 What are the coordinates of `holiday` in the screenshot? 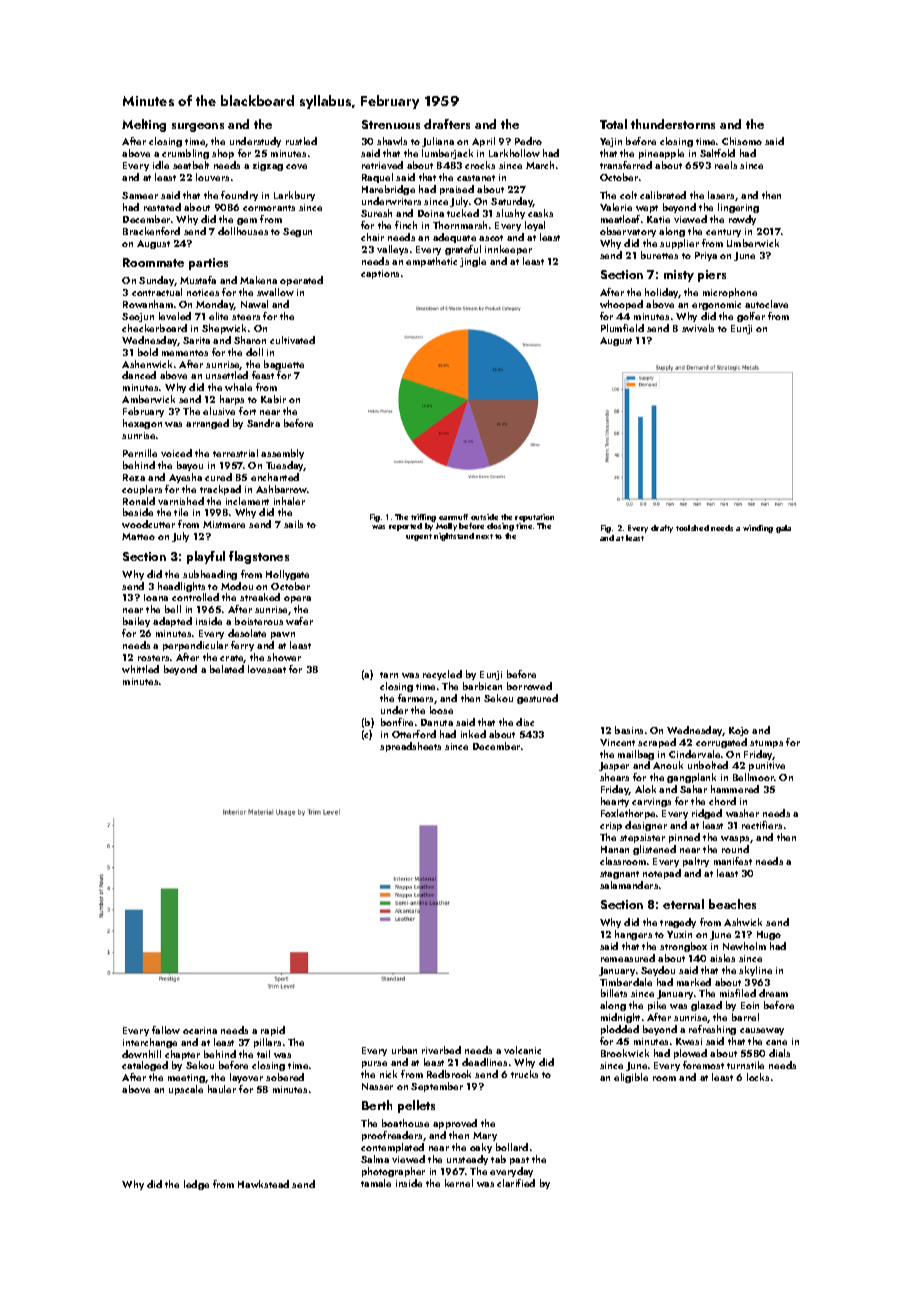 It's located at (662, 293).
